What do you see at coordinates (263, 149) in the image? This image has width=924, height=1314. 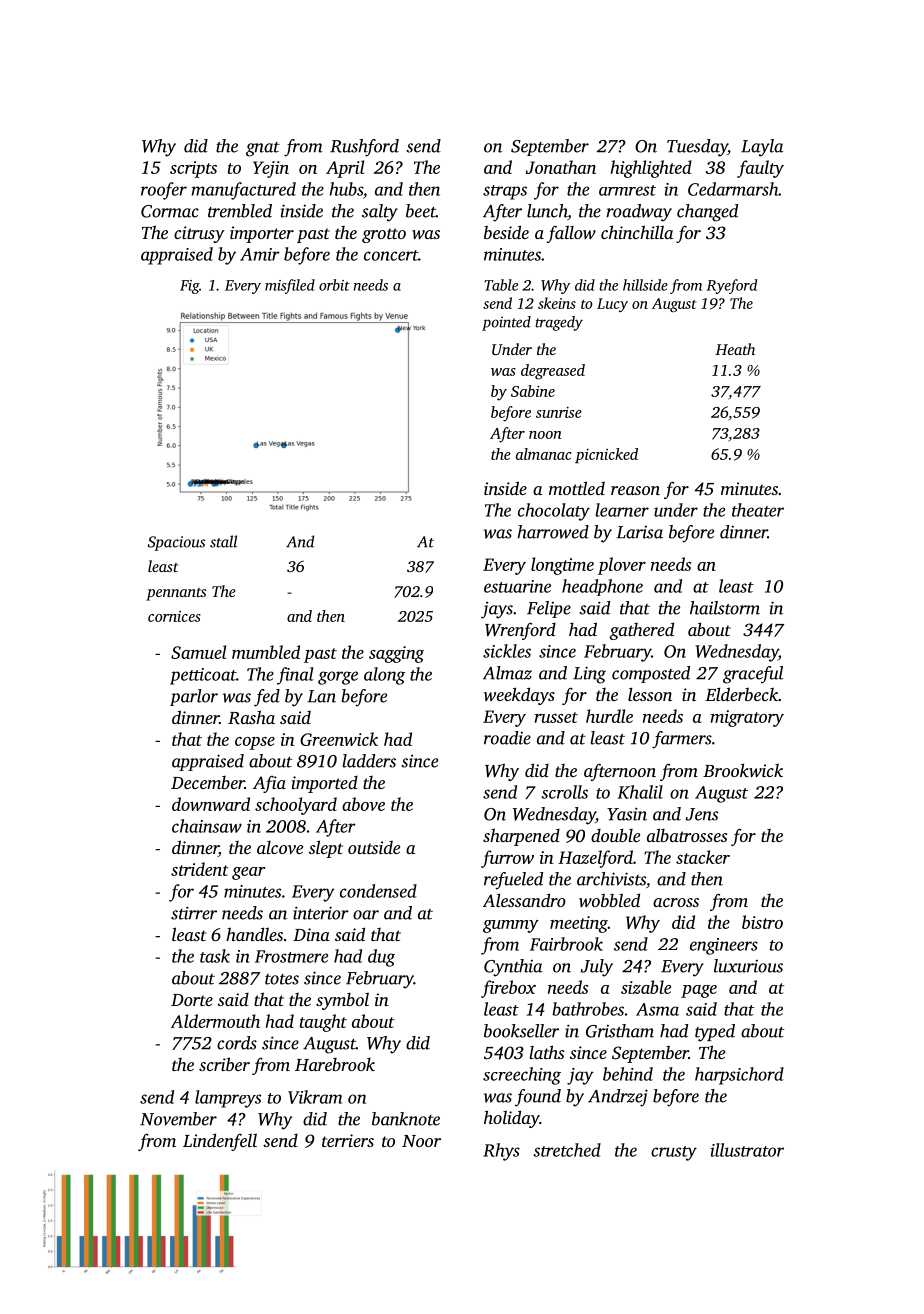 I see `gnat` at bounding box center [263, 149].
